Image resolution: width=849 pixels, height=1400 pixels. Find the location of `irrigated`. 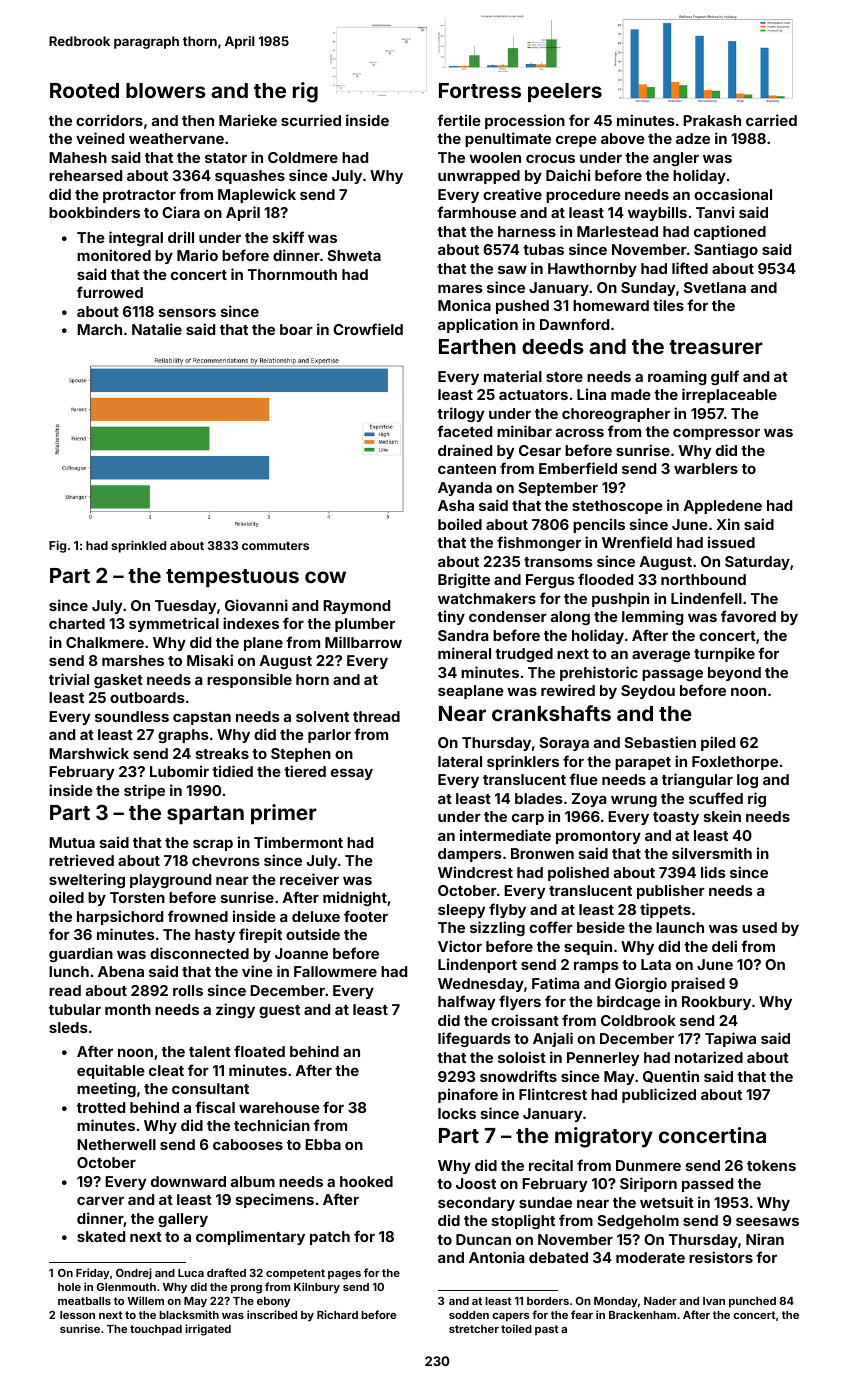

irrigated is located at coordinates (208, 1330).
